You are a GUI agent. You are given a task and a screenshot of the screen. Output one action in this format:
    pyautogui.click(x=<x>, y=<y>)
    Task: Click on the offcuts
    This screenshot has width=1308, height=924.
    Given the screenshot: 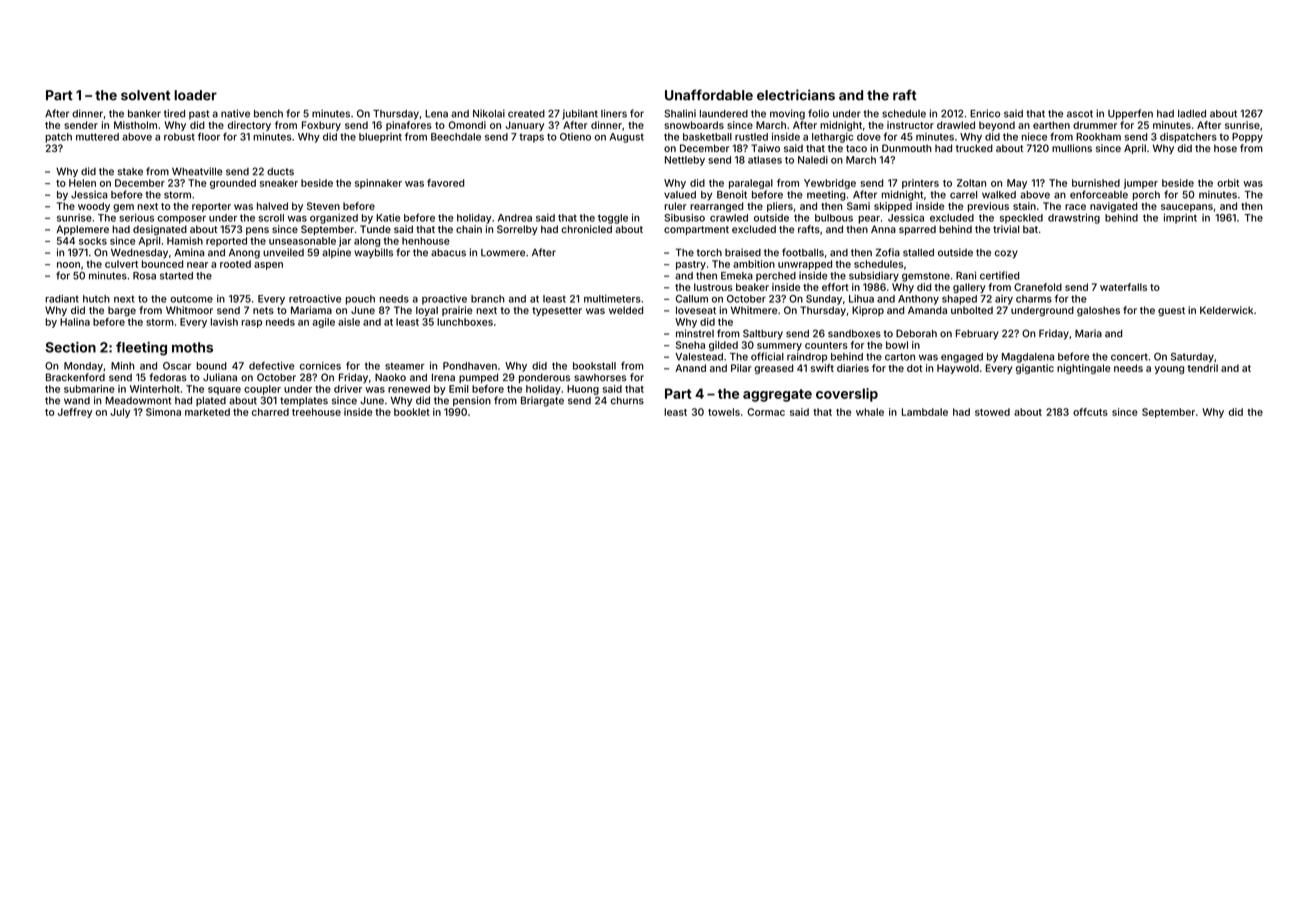 What is the action you would take?
    pyautogui.click(x=1090, y=412)
